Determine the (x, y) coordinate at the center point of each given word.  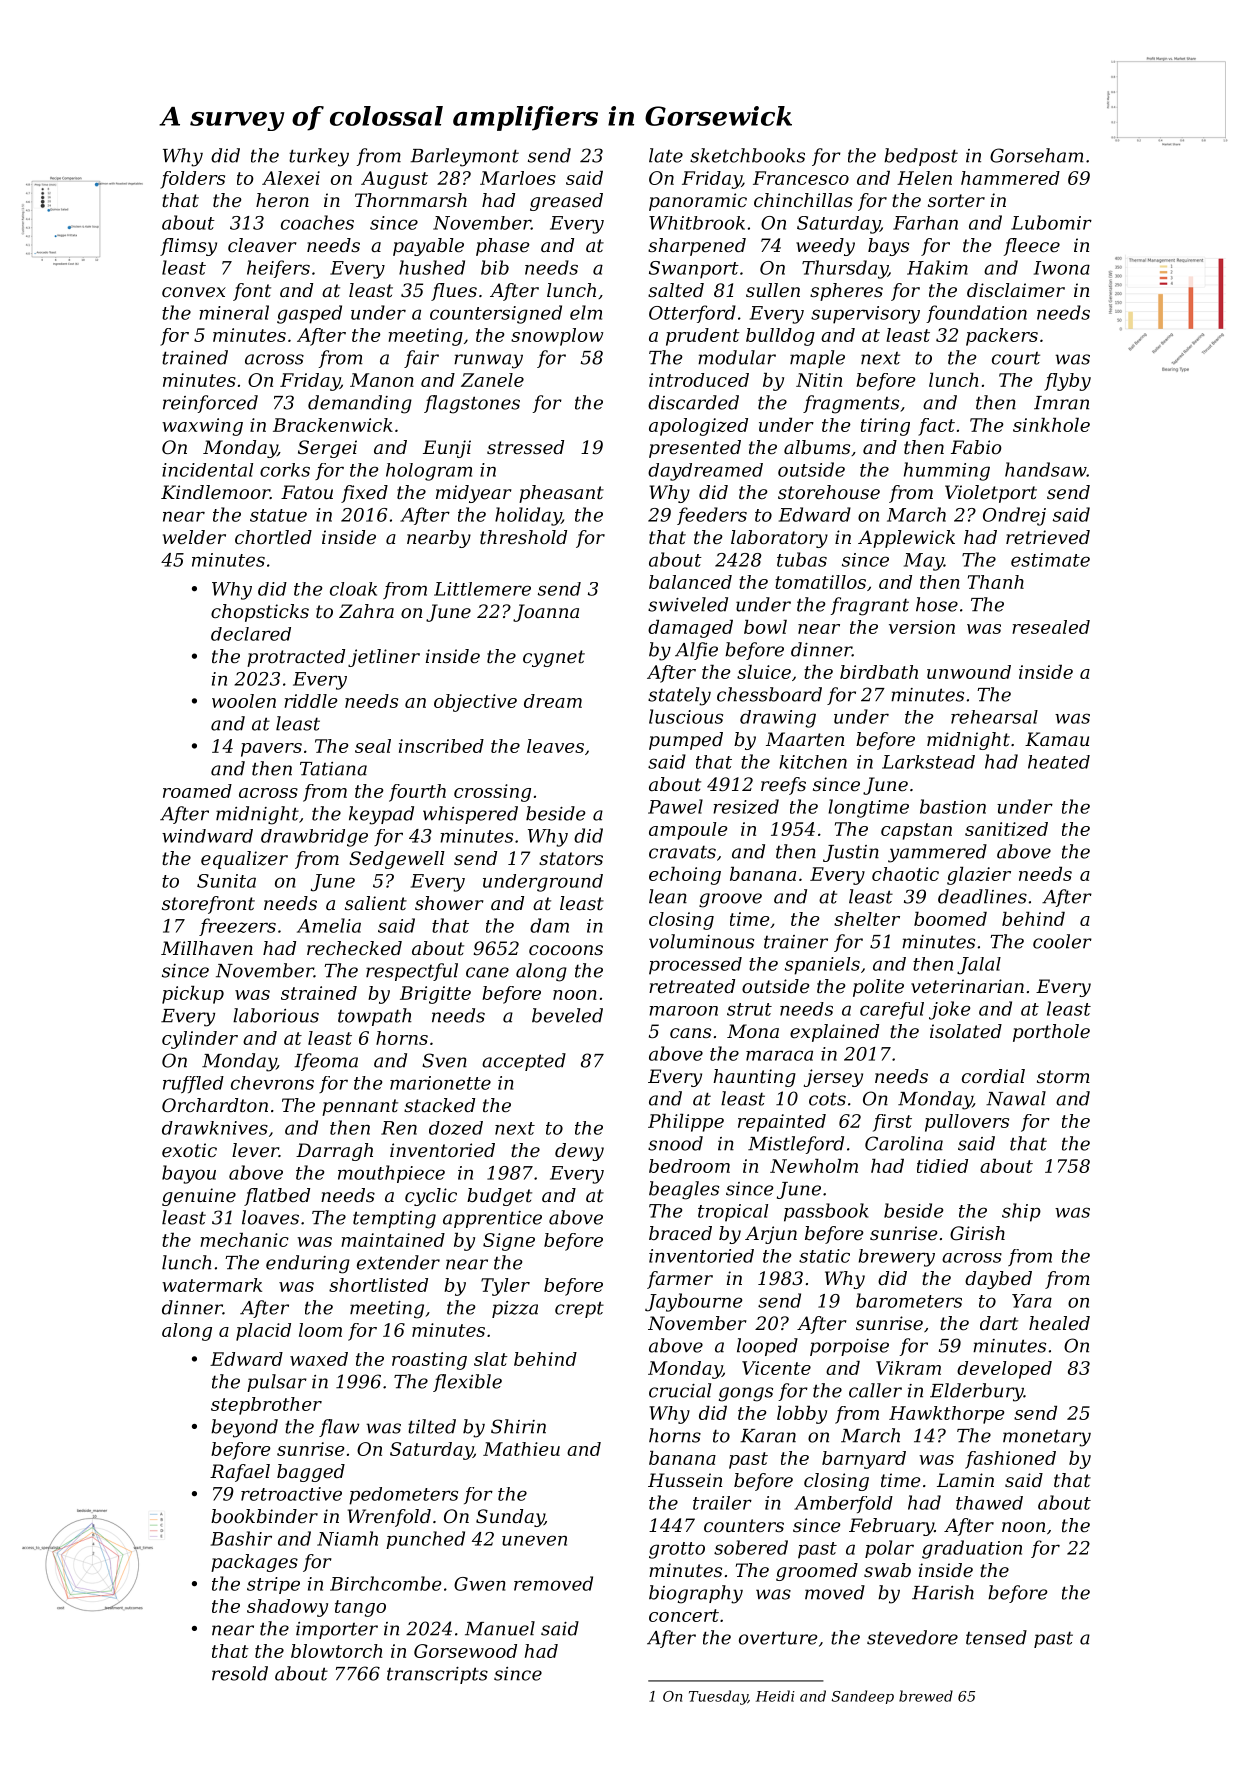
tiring (885, 427)
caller (875, 1390)
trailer (722, 1503)
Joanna (546, 613)
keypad (381, 815)
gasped (309, 314)
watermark (212, 1285)
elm (586, 312)
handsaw (1046, 469)
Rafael (240, 1473)
